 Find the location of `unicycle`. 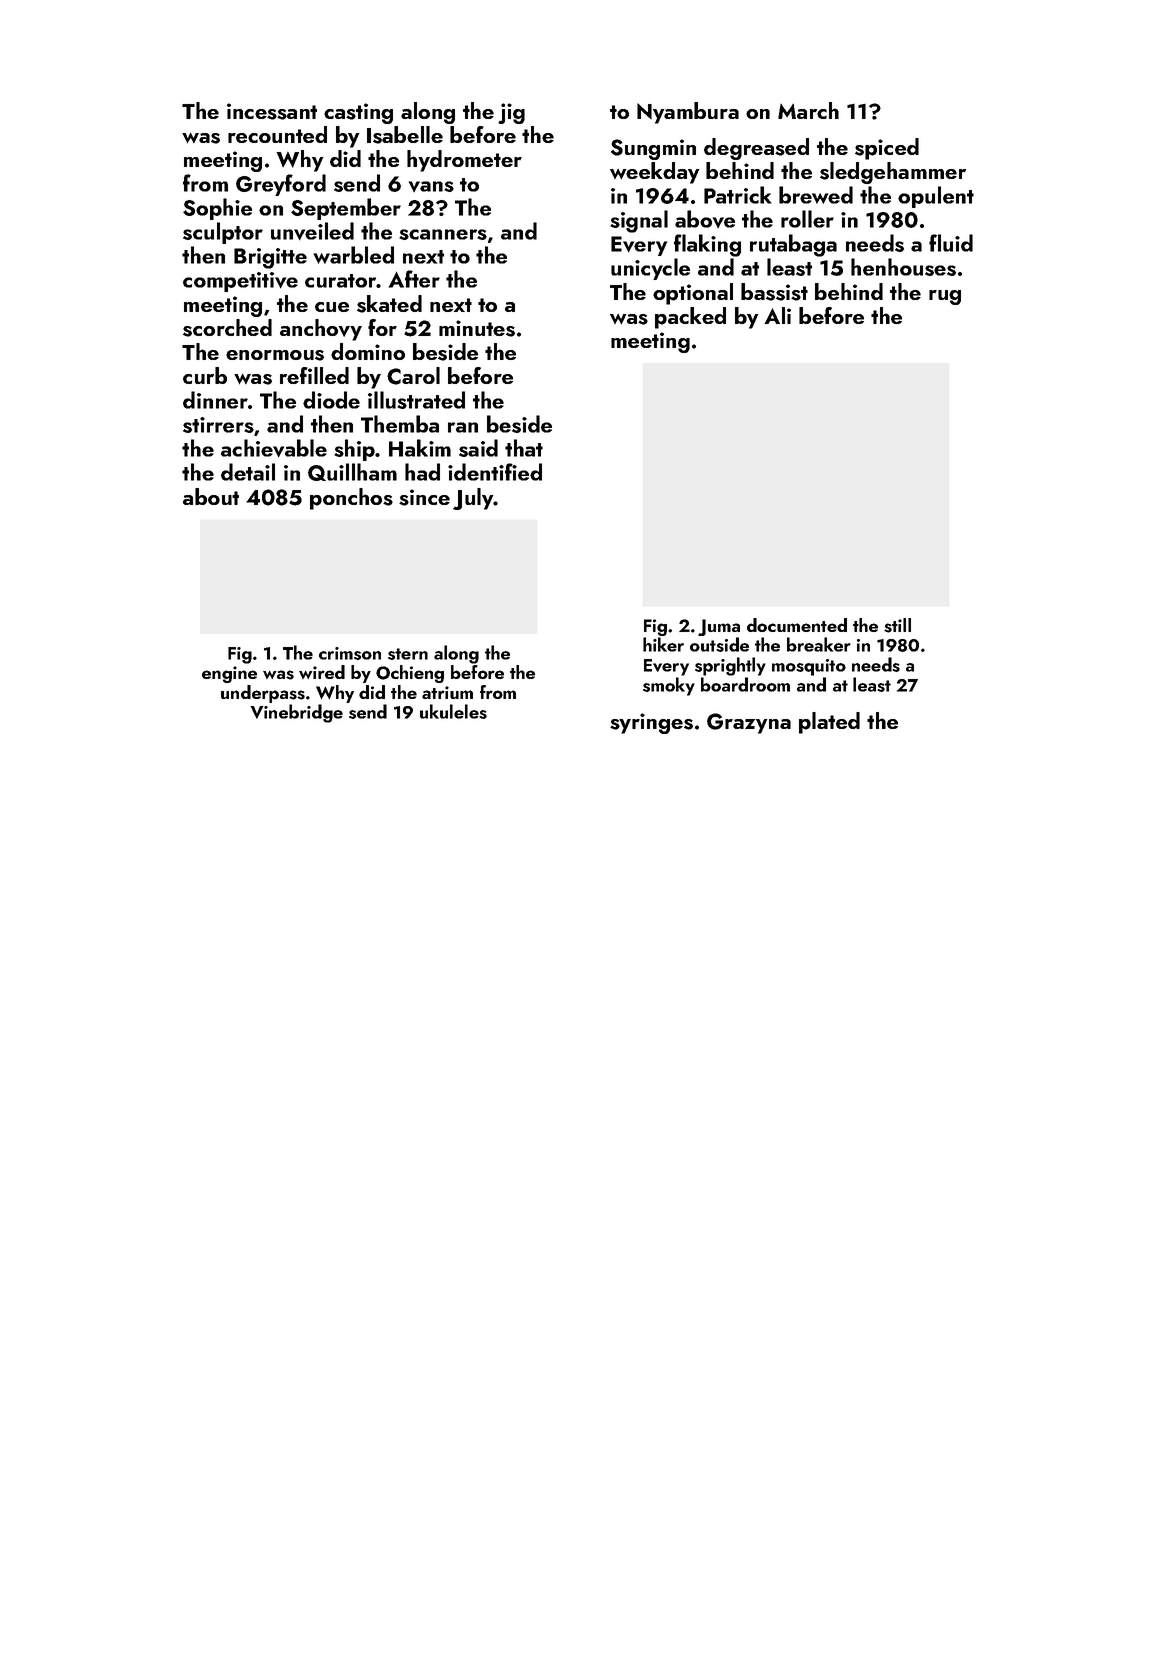

unicycle is located at coordinates (650, 269).
